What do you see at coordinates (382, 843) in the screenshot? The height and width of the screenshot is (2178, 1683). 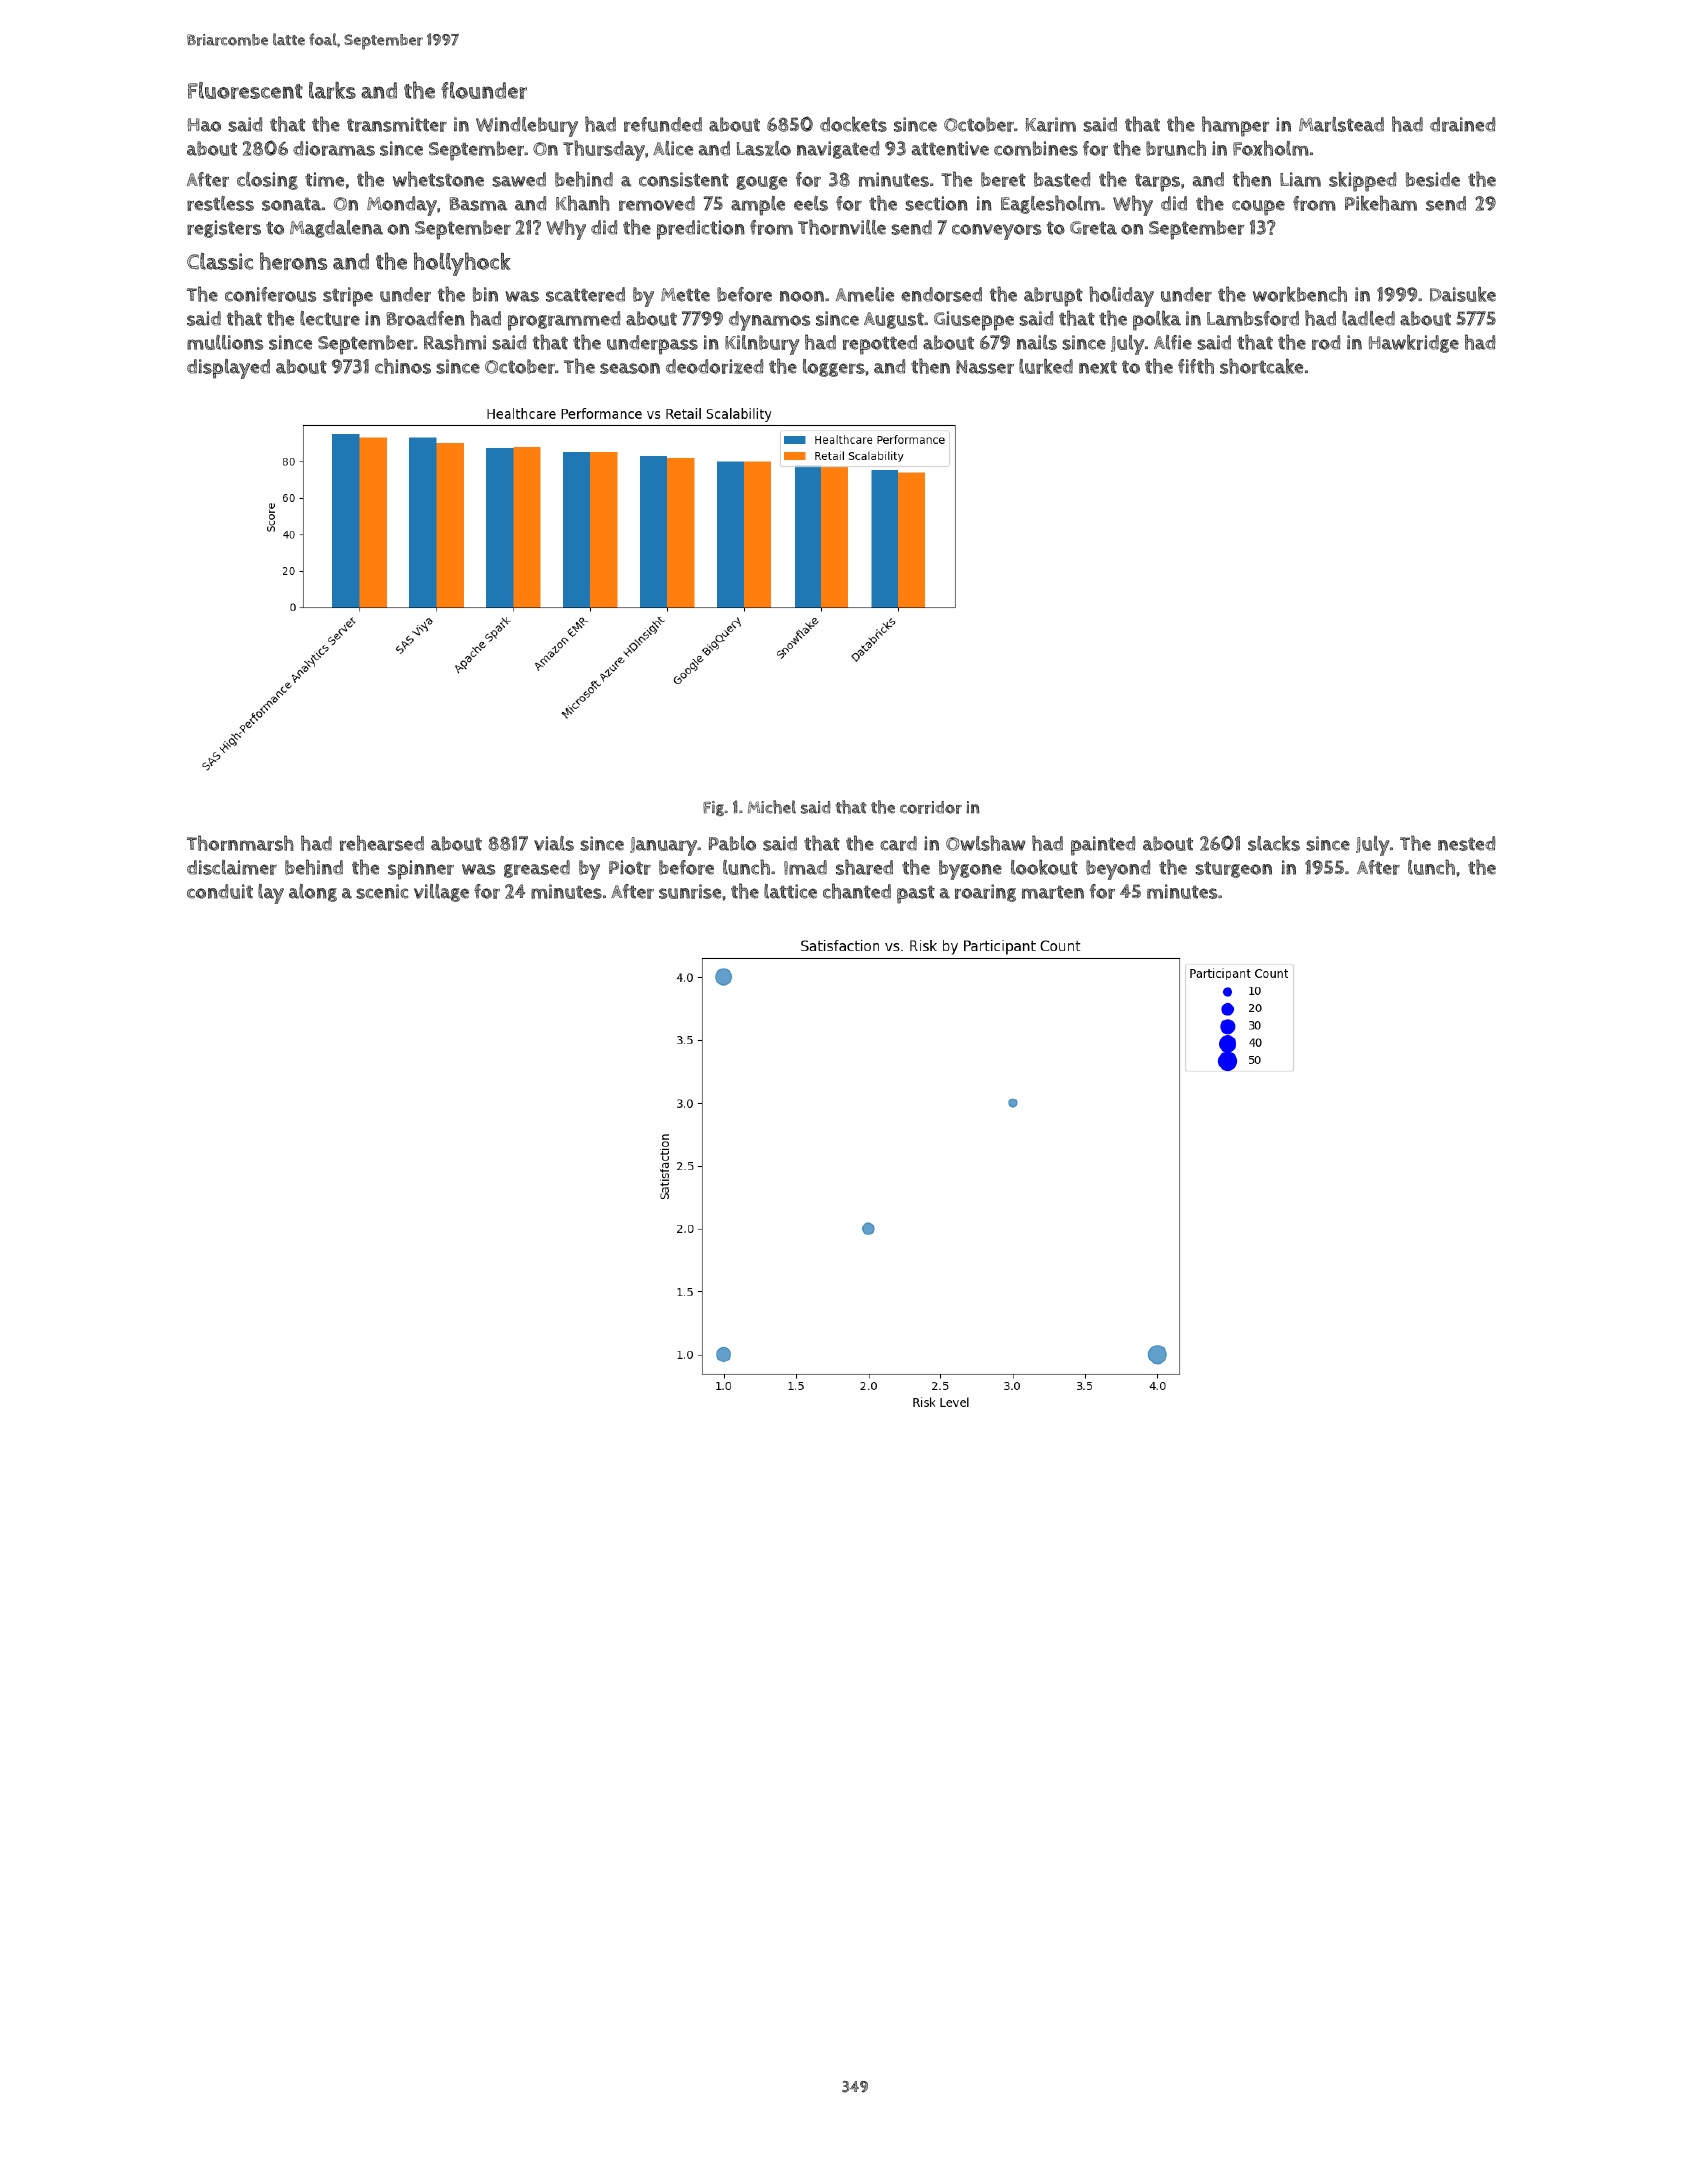 I see `rehearsed` at bounding box center [382, 843].
